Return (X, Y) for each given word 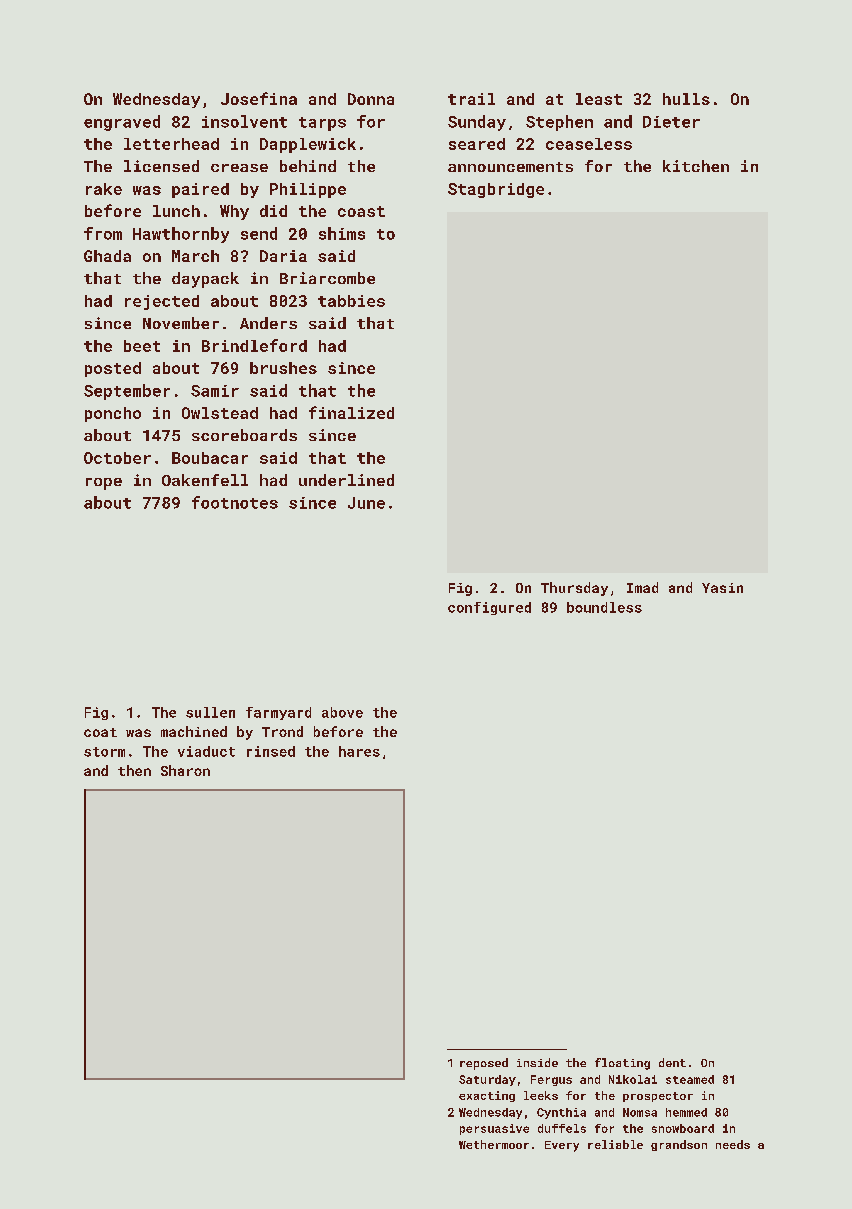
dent (672, 1062)
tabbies (351, 301)
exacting (487, 1096)
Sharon (185, 770)
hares (359, 751)
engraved (122, 123)
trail (471, 99)
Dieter (671, 122)
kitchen (696, 166)
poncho (113, 414)
